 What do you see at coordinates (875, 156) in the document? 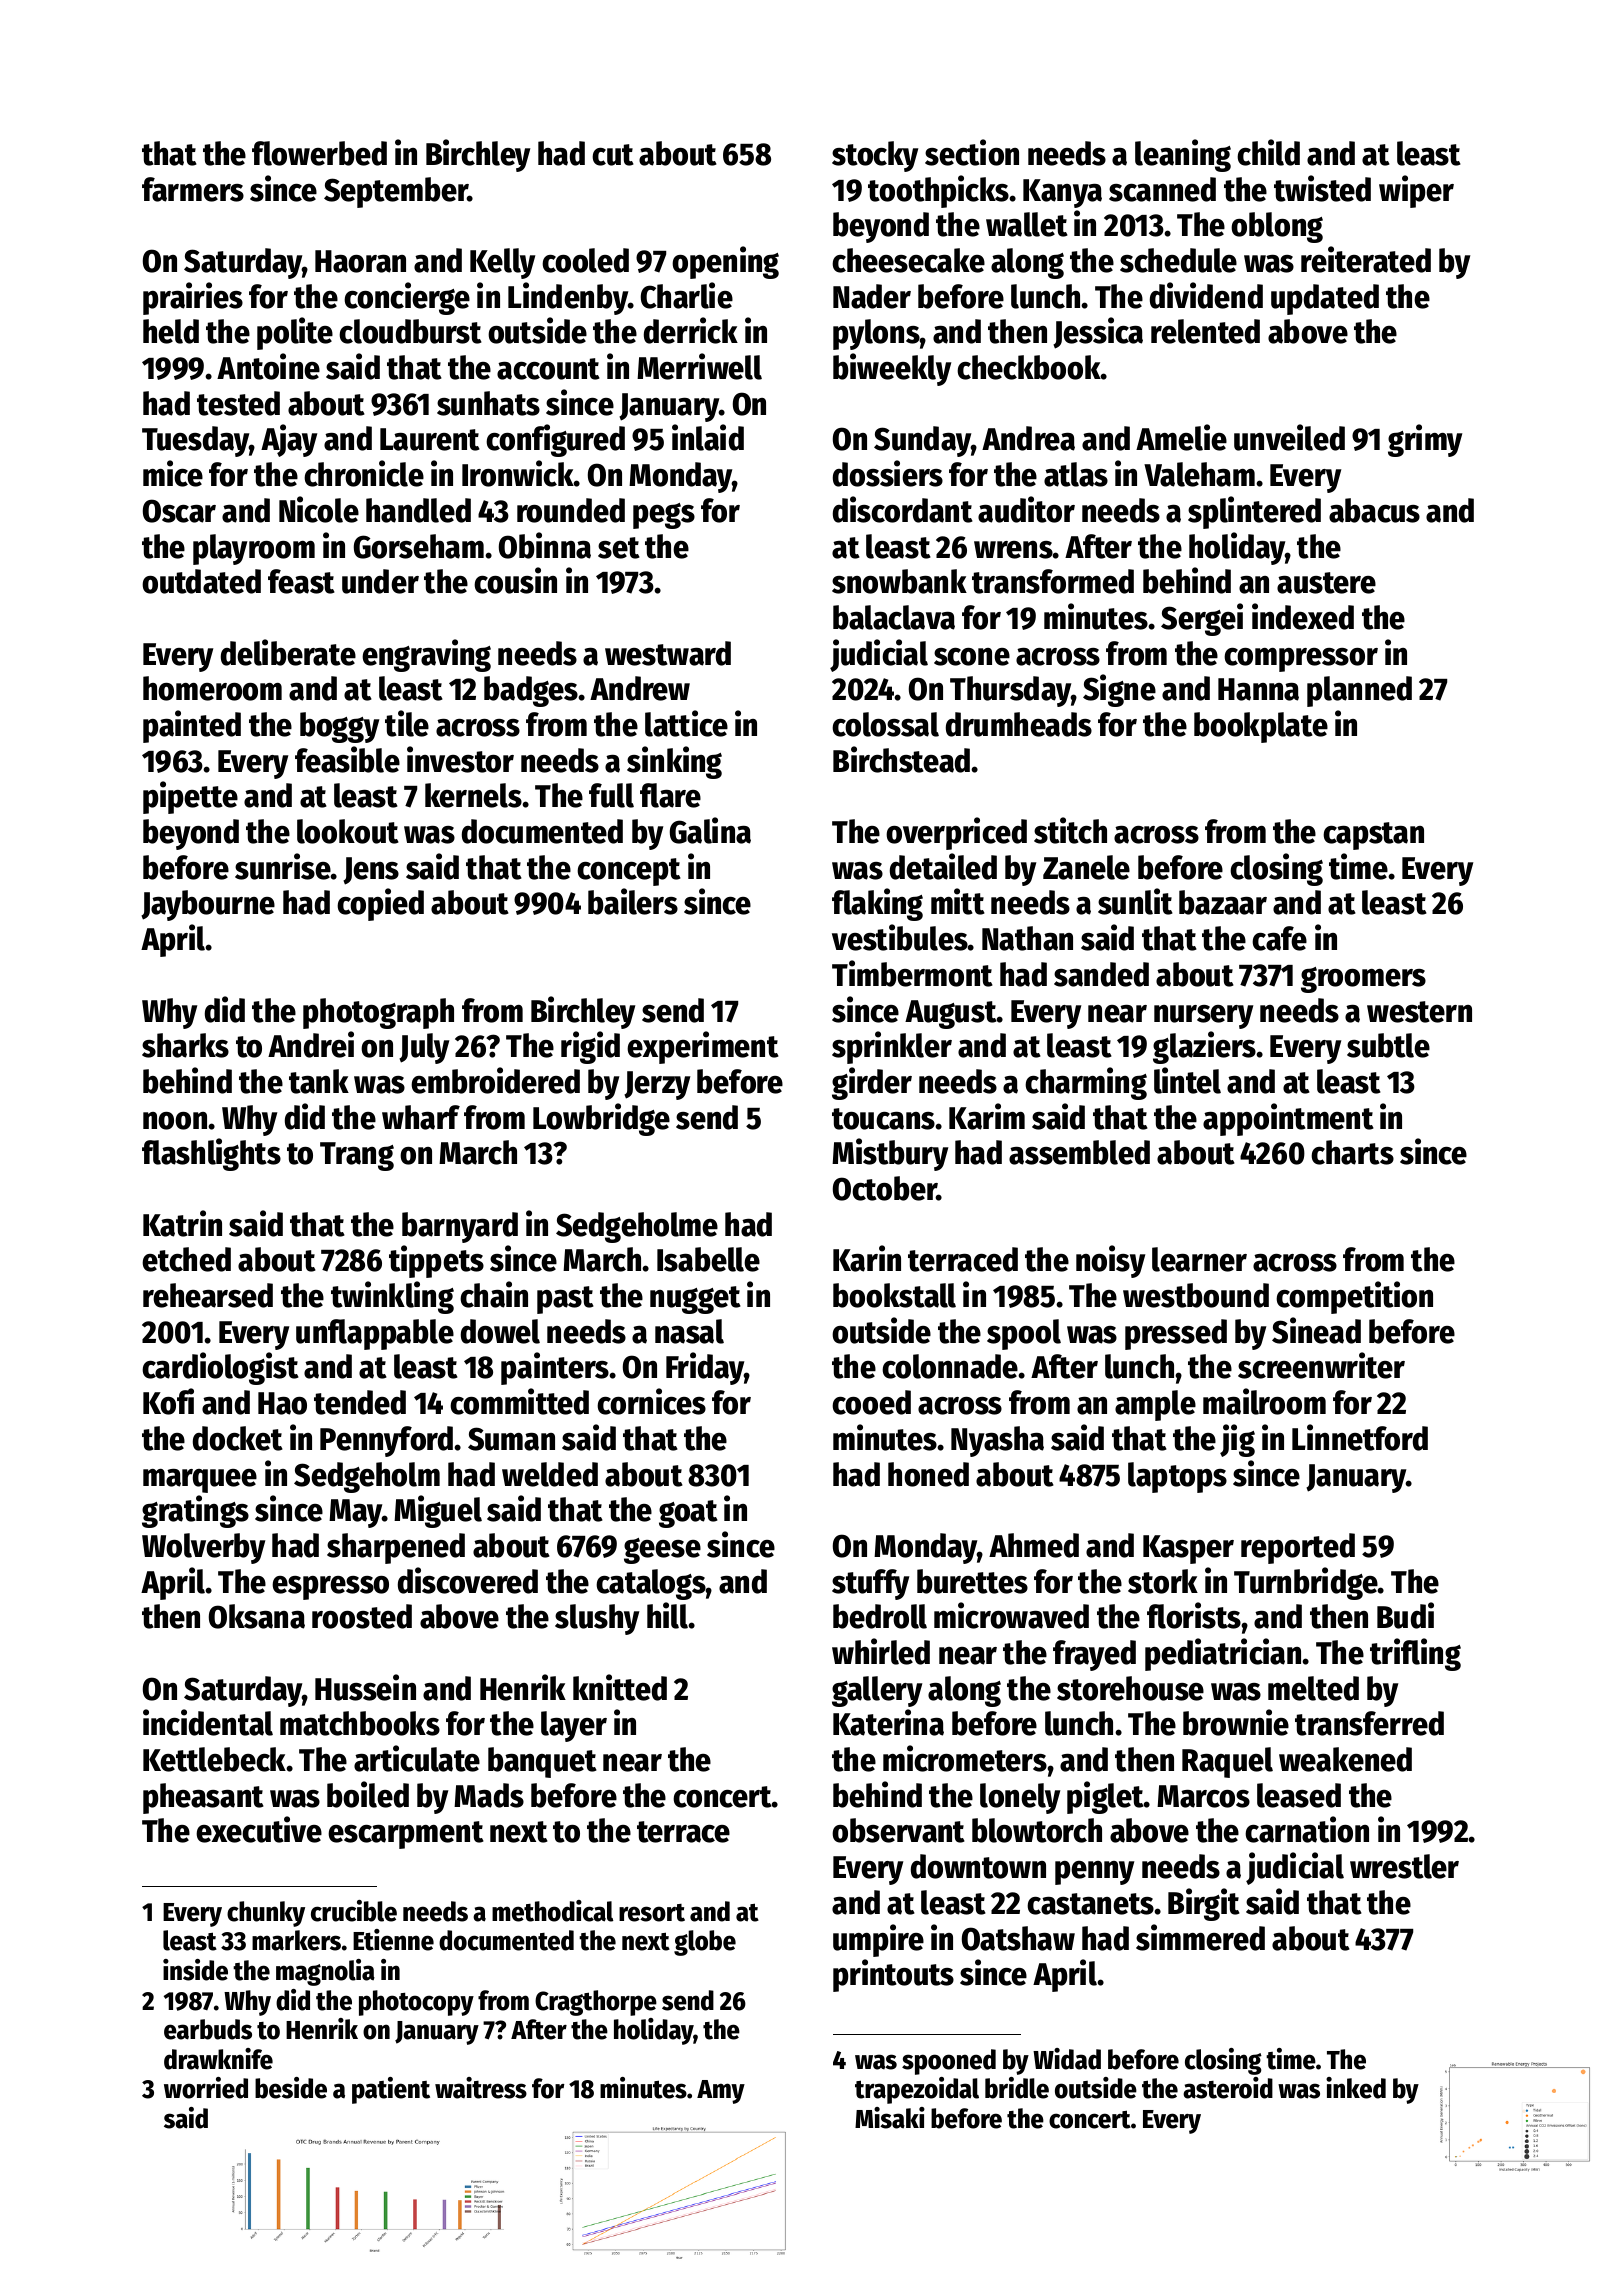
I see `stocky` at bounding box center [875, 156].
